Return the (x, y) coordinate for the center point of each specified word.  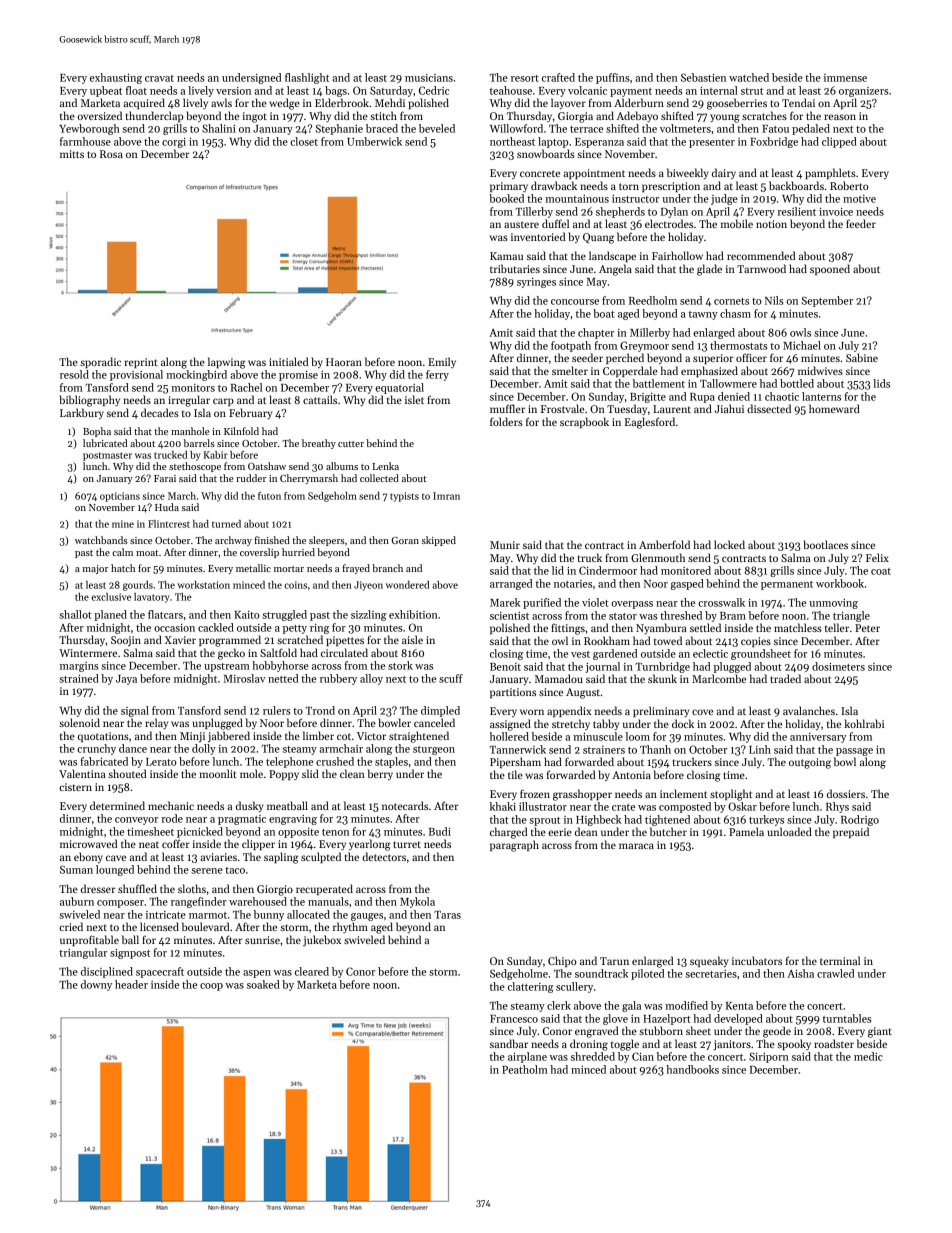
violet (595, 602)
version (233, 91)
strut (752, 91)
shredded (593, 1056)
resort (525, 78)
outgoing (810, 763)
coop (211, 987)
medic (868, 1056)
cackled (216, 627)
